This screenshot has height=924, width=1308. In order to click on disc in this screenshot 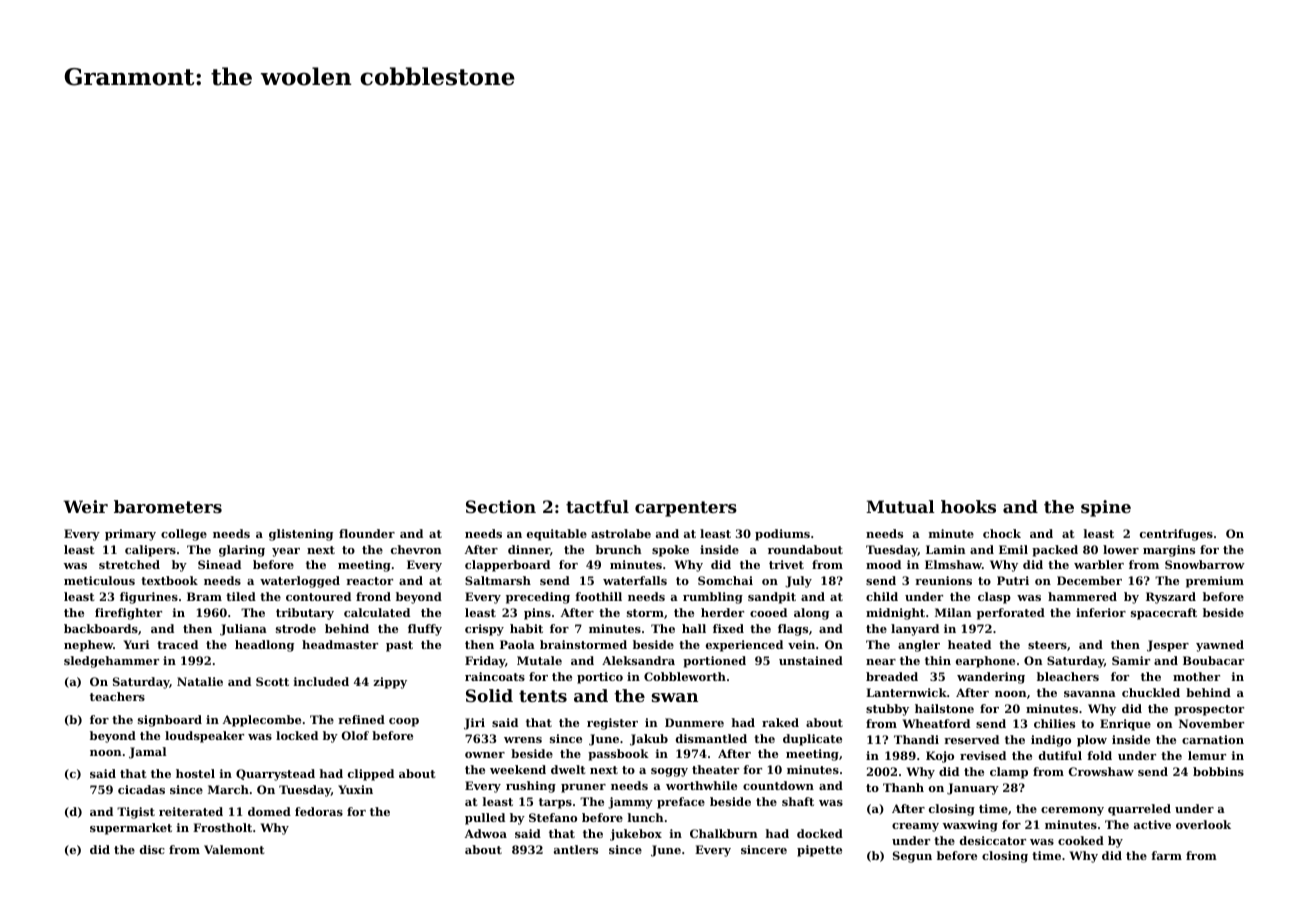, I will do `click(152, 849)`.
